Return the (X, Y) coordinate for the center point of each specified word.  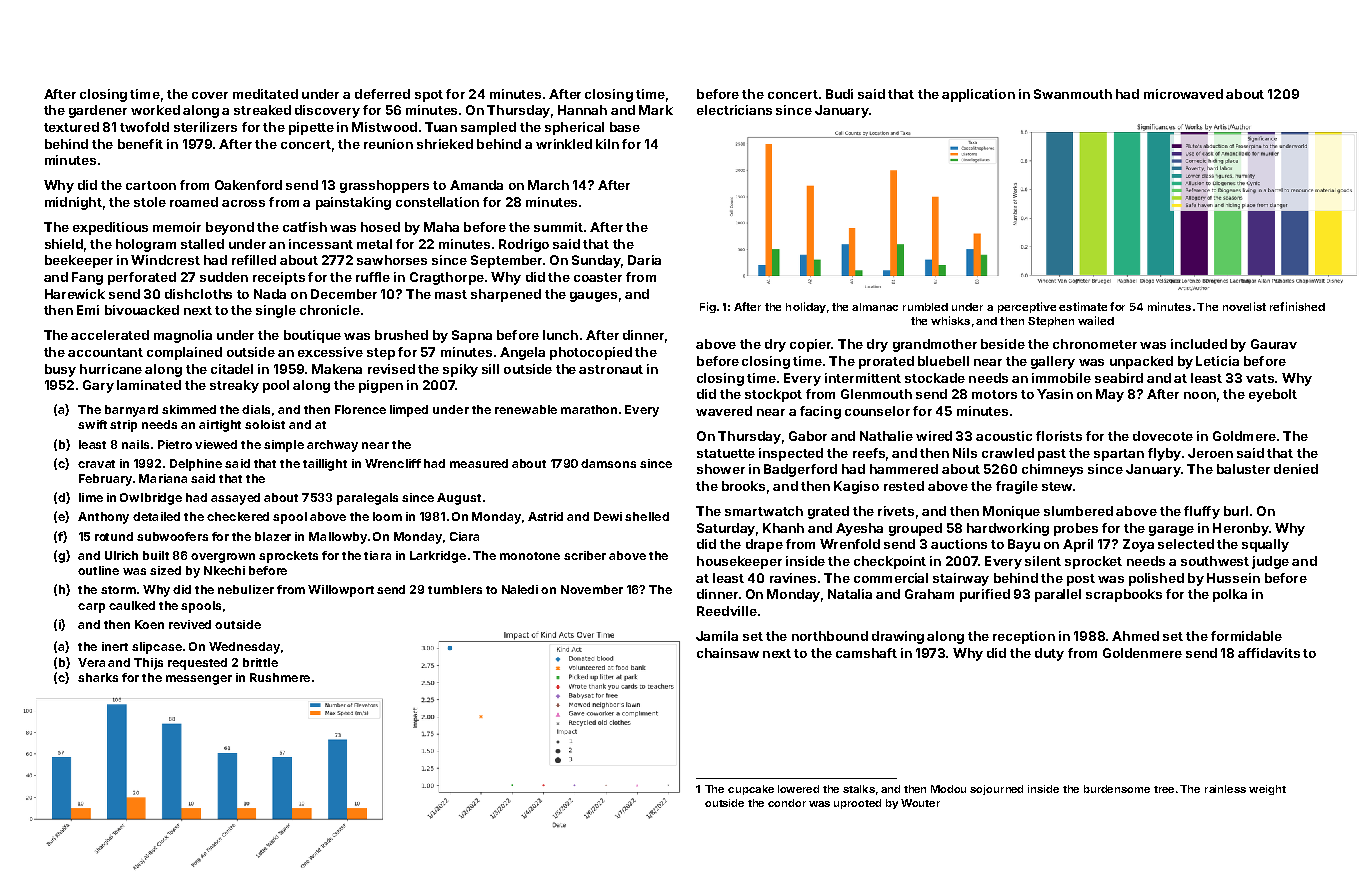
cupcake (751, 790)
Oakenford (248, 185)
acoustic (1004, 436)
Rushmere (280, 677)
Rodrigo (524, 245)
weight (1267, 790)
